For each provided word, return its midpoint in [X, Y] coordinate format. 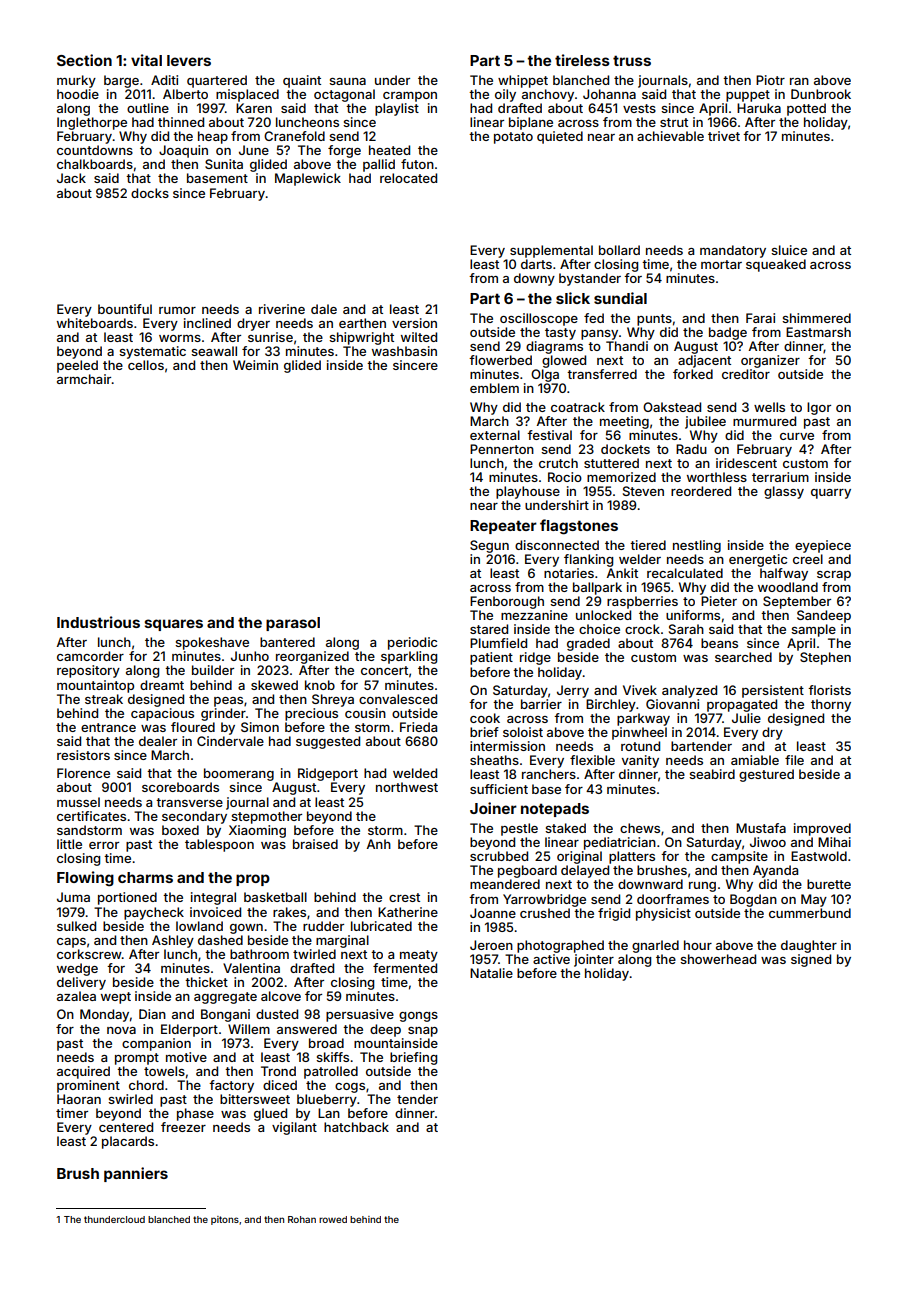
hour [698, 945]
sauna [347, 81]
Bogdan [753, 900]
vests [639, 108]
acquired [83, 1072]
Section [84, 60]
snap [423, 1032]
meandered [505, 884]
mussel [78, 802]
